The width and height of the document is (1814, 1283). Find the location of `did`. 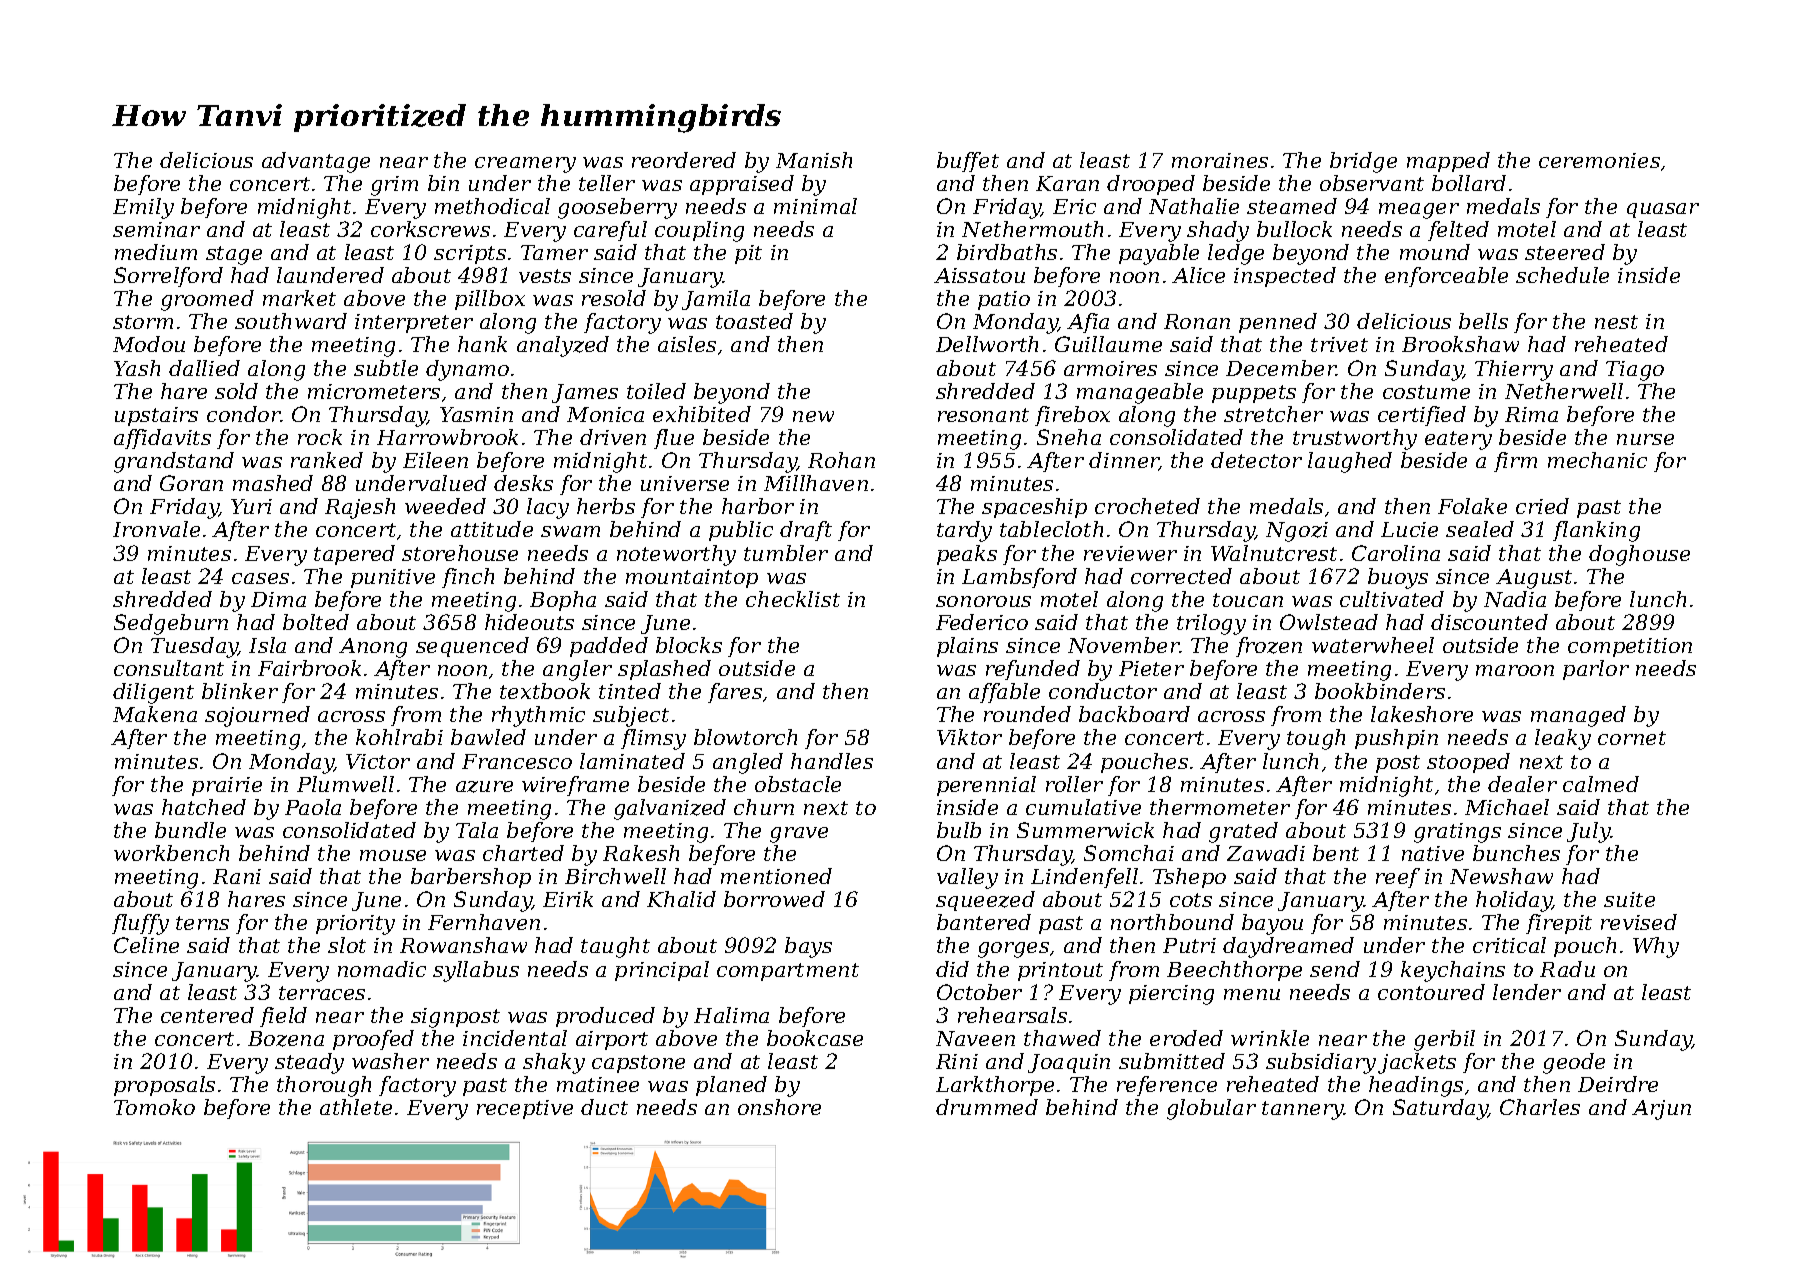

did is located at coordinates (952, 969).
